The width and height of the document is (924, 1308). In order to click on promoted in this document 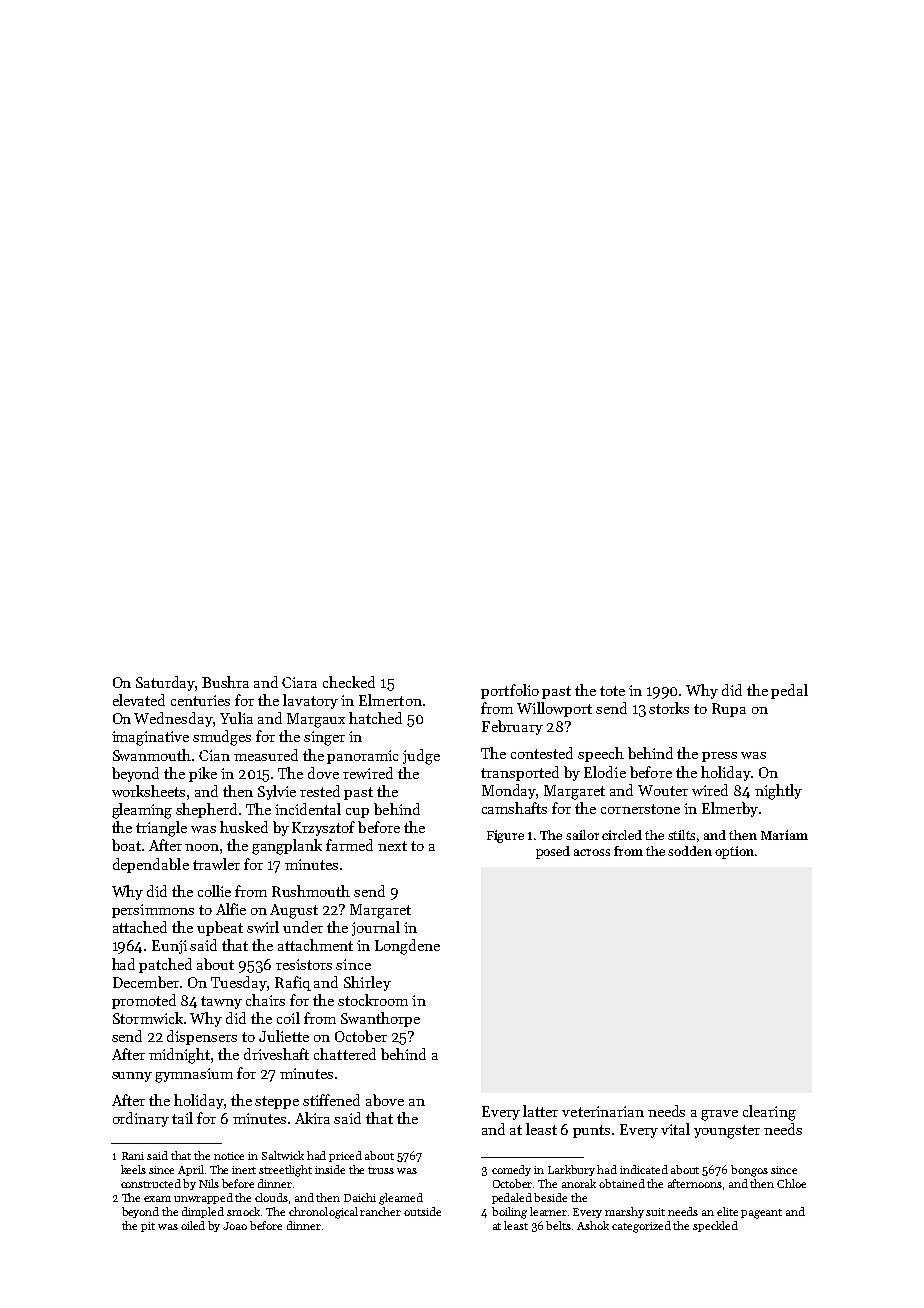, I will do `click(144, 1001)`.
